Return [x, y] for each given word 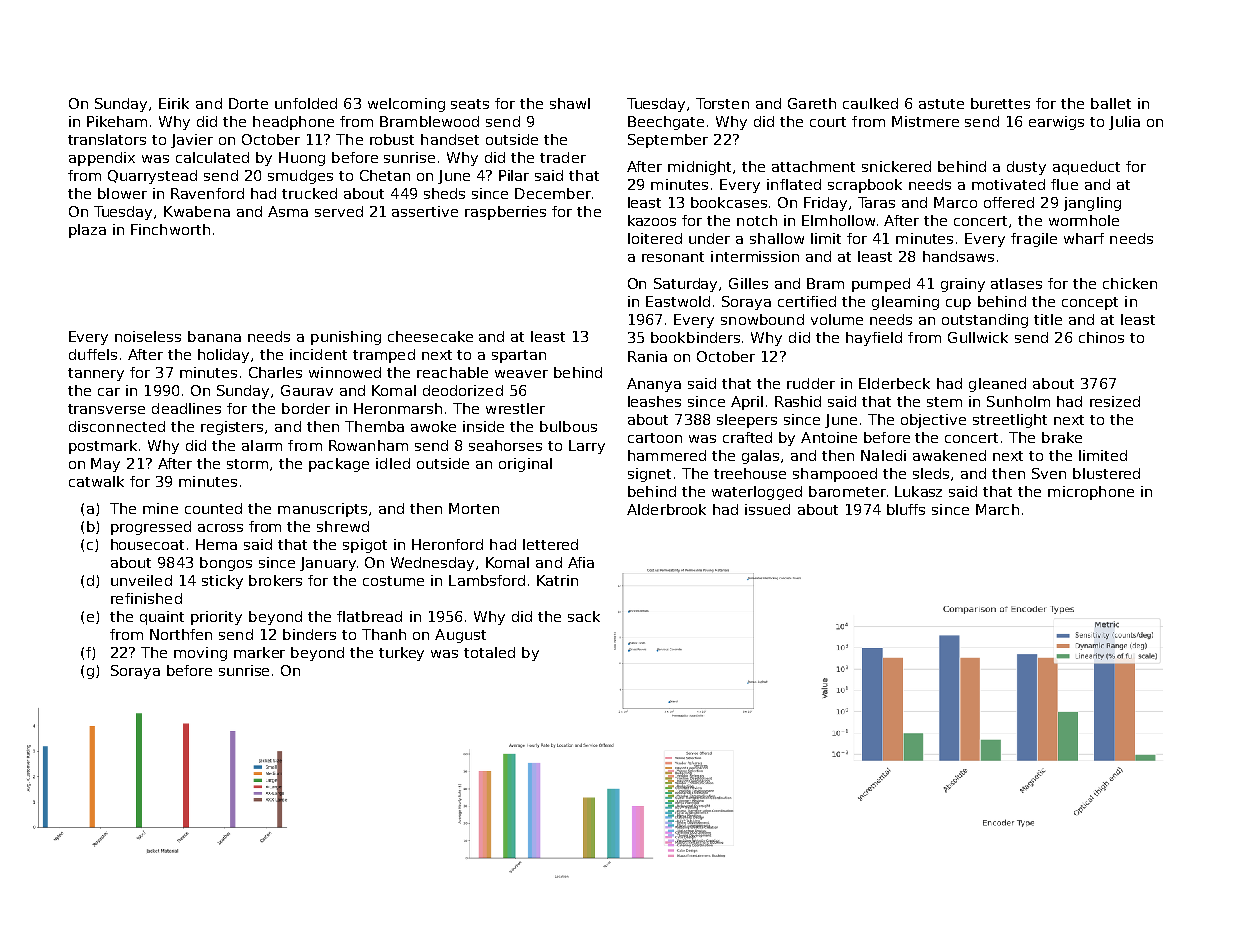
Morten [474, 508]
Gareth [812, 103]
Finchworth [170, 229]
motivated [1008, 184]
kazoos [652, 220]
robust [392, 139]
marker [259, 652]
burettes [1000, 103]
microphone [1091, 493]
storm [247, 464]
